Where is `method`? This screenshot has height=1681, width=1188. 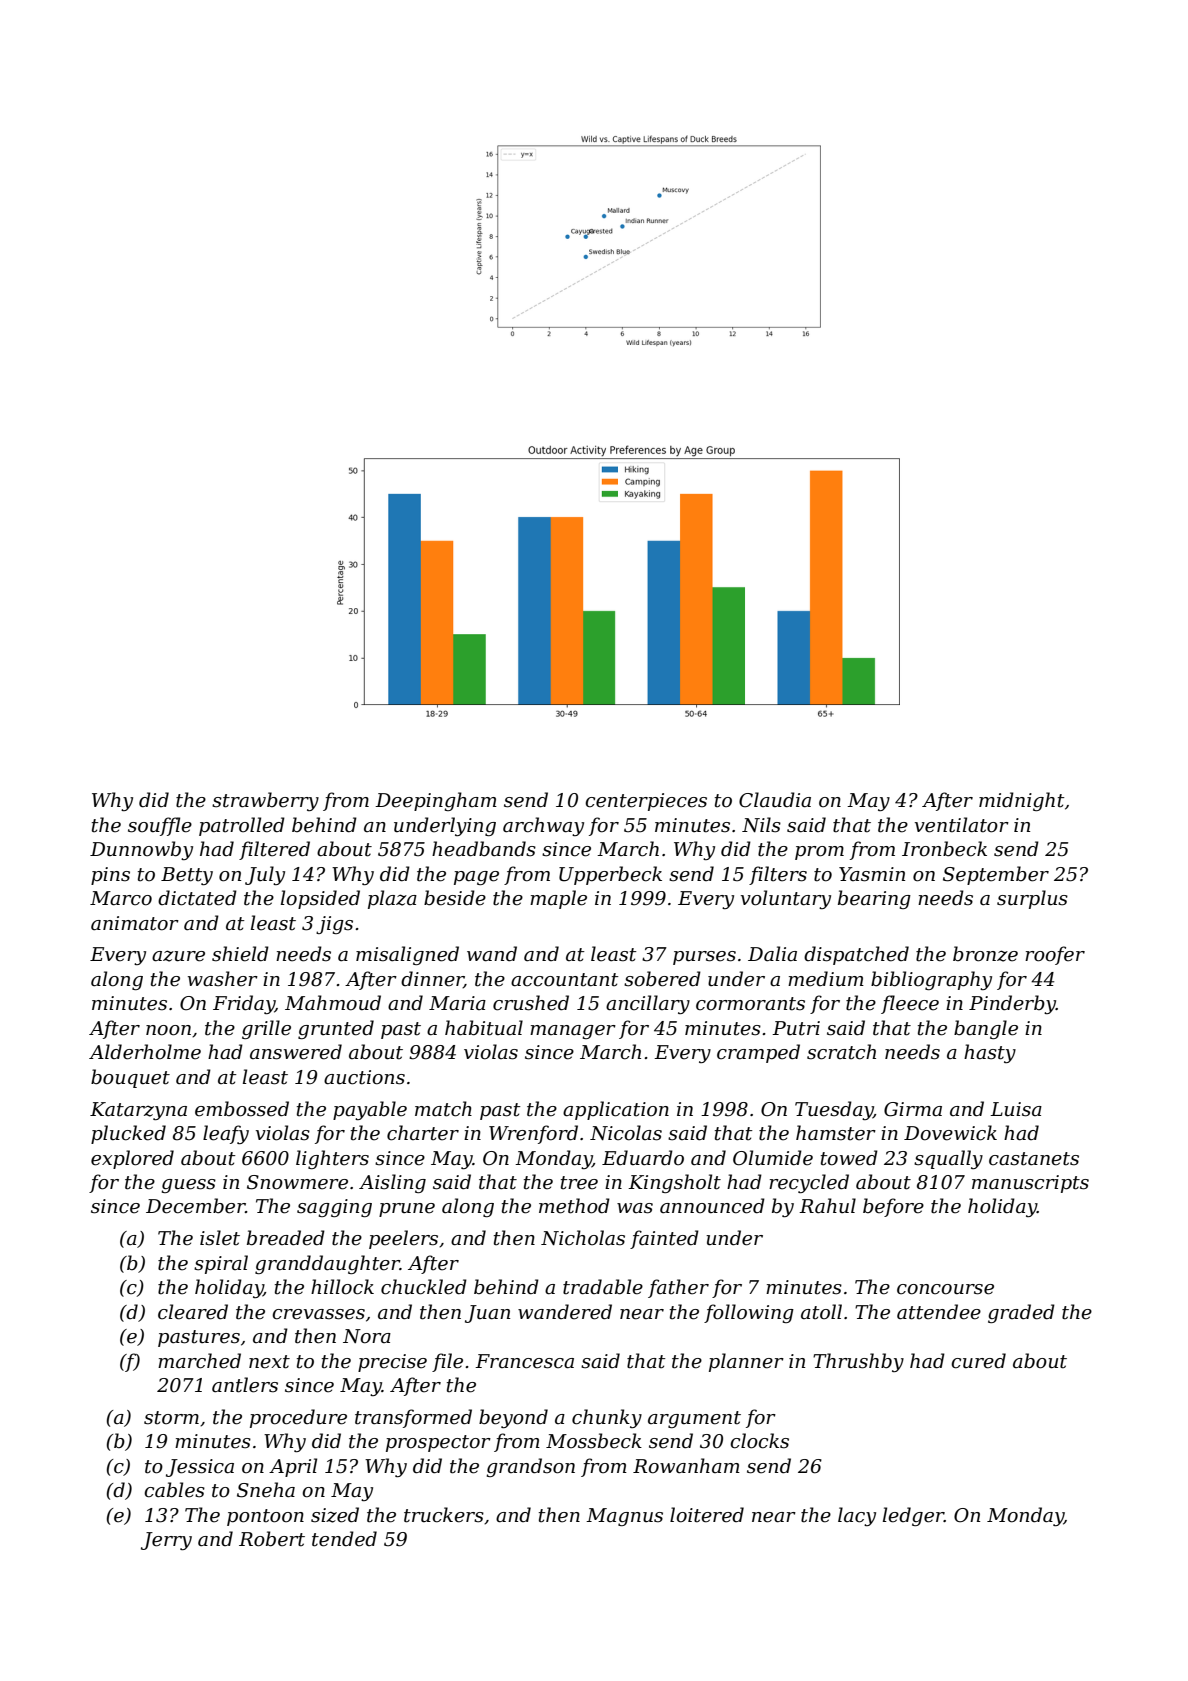 method is located at coordinates (574, 1206).
